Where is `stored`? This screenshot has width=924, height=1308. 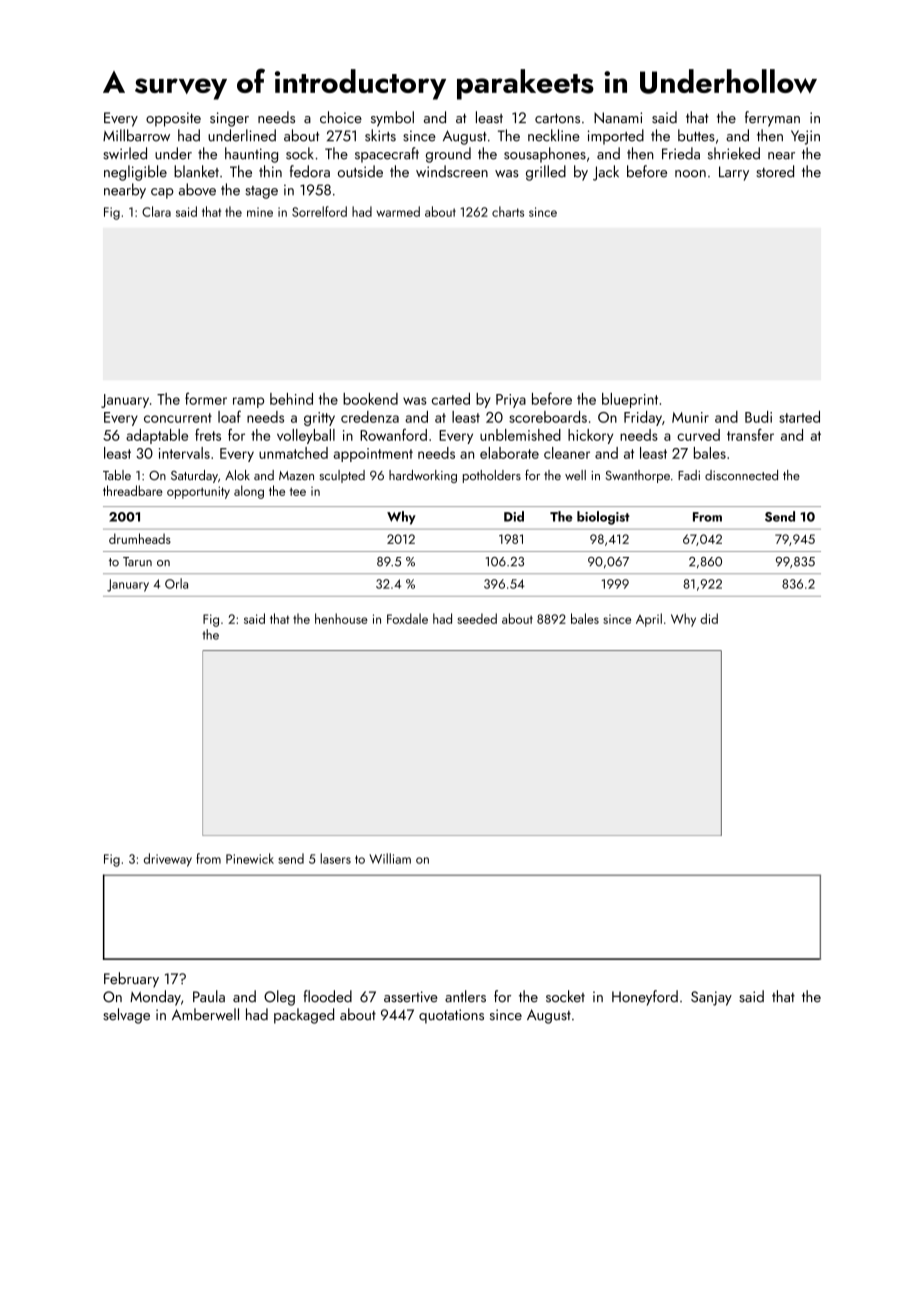
stored is located at coordinates (775, 171).
